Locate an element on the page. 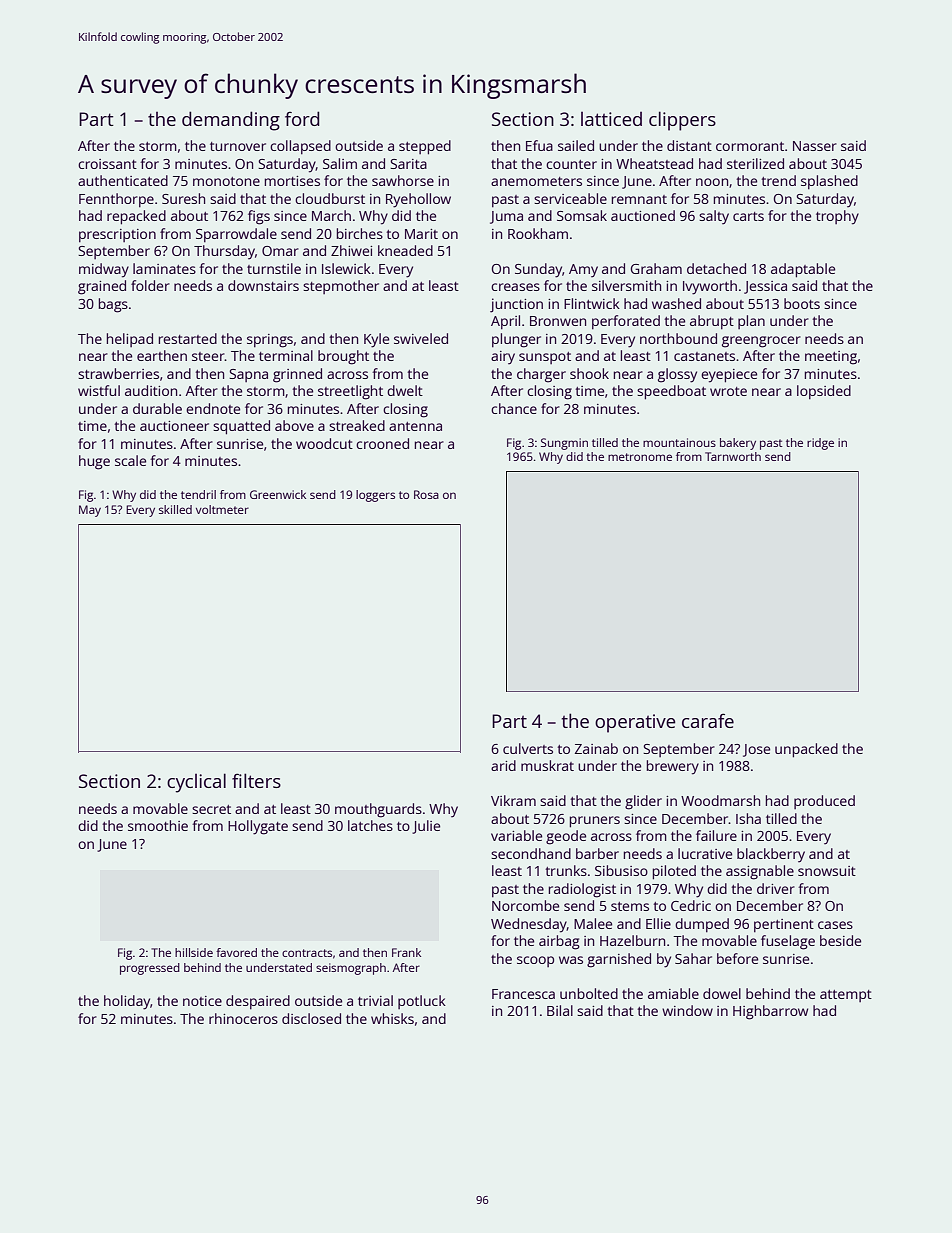 The height and width of the document is (1233, 952). May is located at coordinates (90, 511).
